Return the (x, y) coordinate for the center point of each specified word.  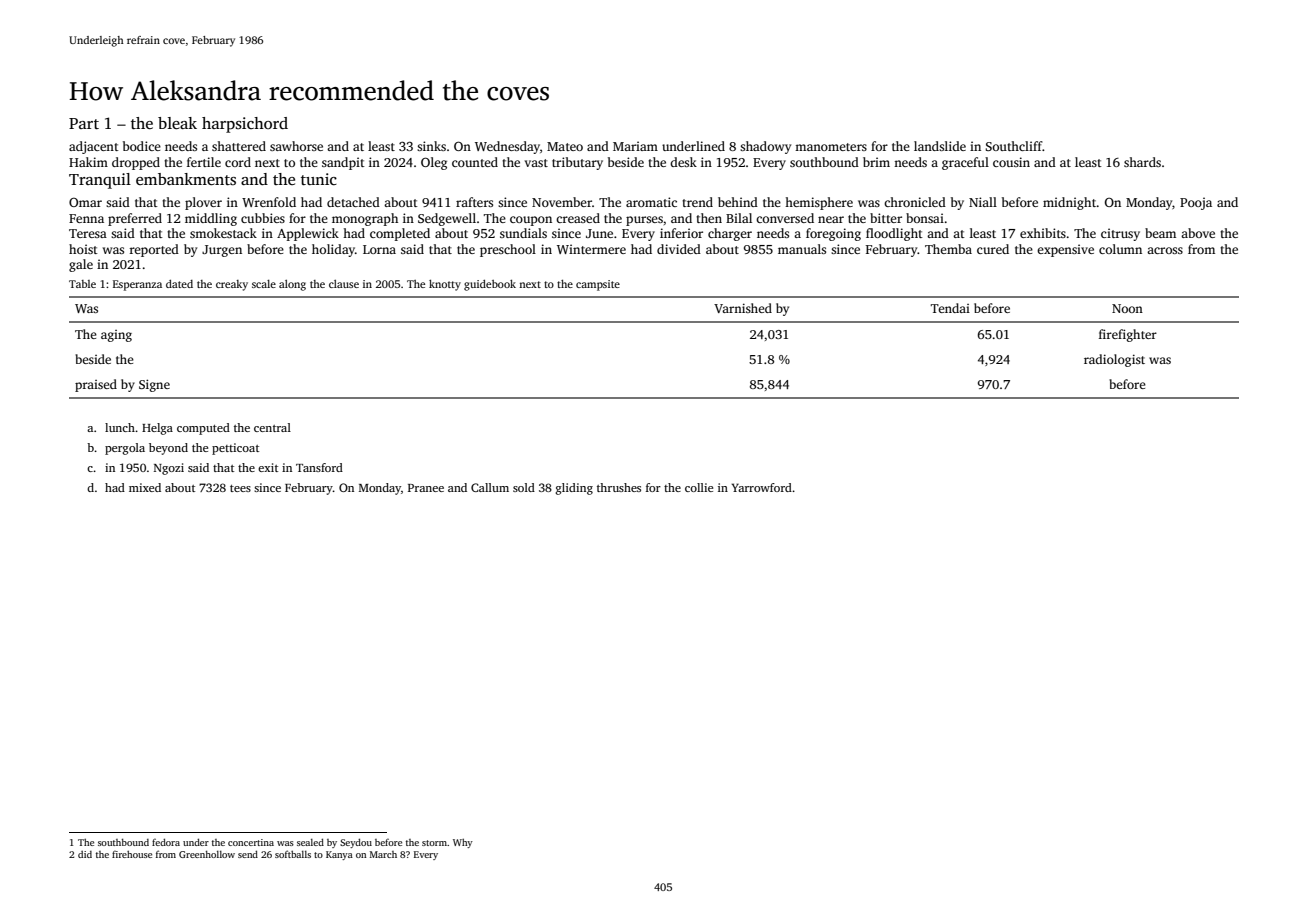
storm (434, 843)
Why (463, 843)
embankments (186, 179)
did (85, 854)
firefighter (1128, 335)
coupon (531, 221)
